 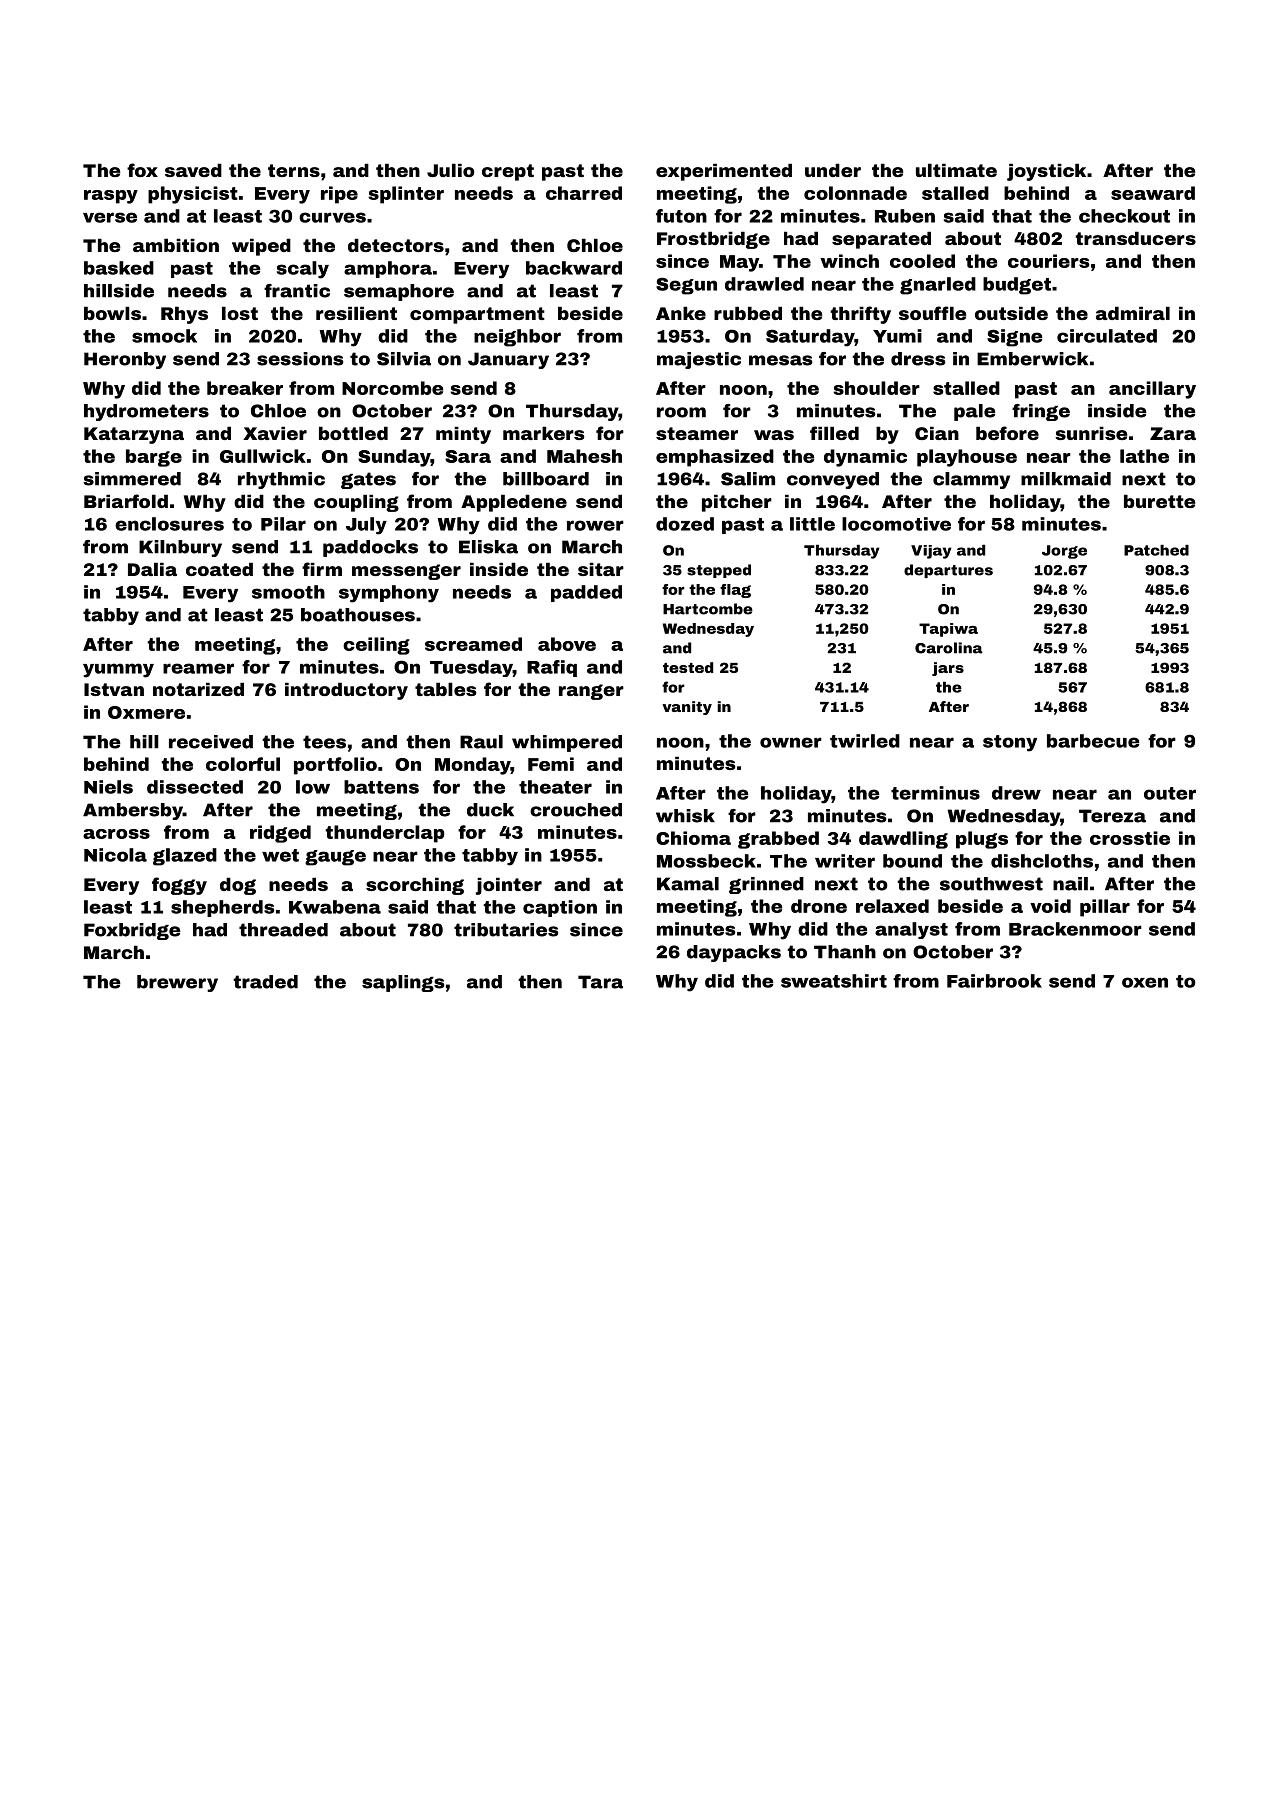 I want to click on tributaries, so click(x=506, y=930).
